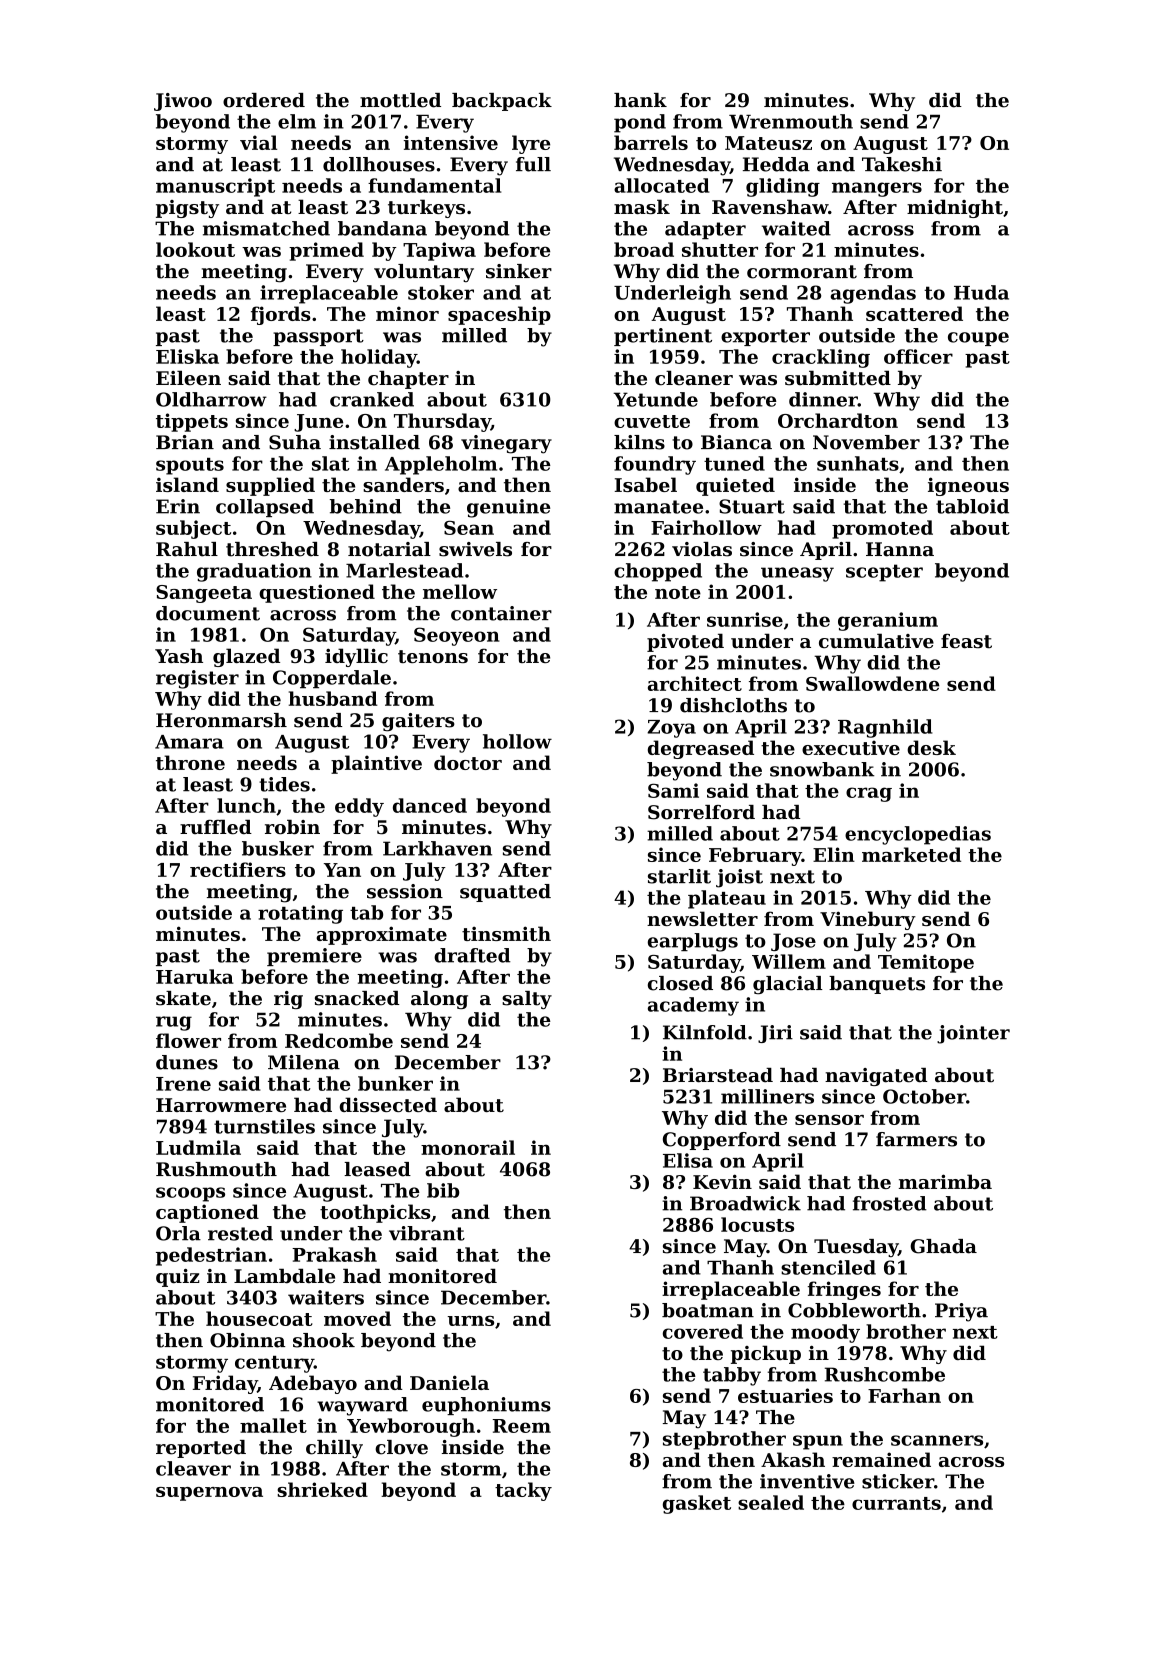  I want to click on shutter, so click(720, 249).
